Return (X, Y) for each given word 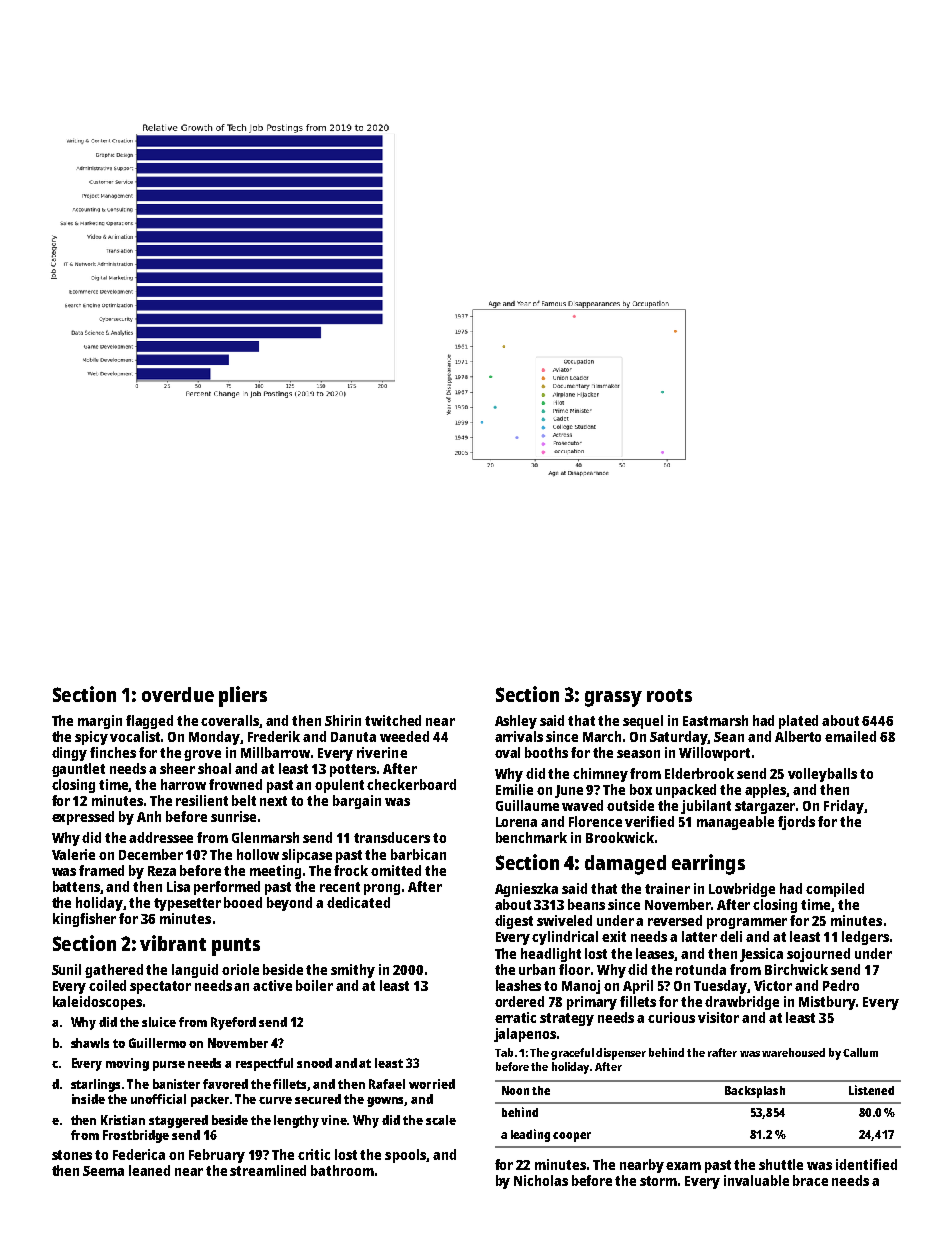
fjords (796, 823)
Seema (103, 1171)
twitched (393, 720)
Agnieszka (526, 890)
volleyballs (822, 775)
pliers (243, 696)
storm (658, 1181)
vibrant (173, 943)
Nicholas (541, 1180)
